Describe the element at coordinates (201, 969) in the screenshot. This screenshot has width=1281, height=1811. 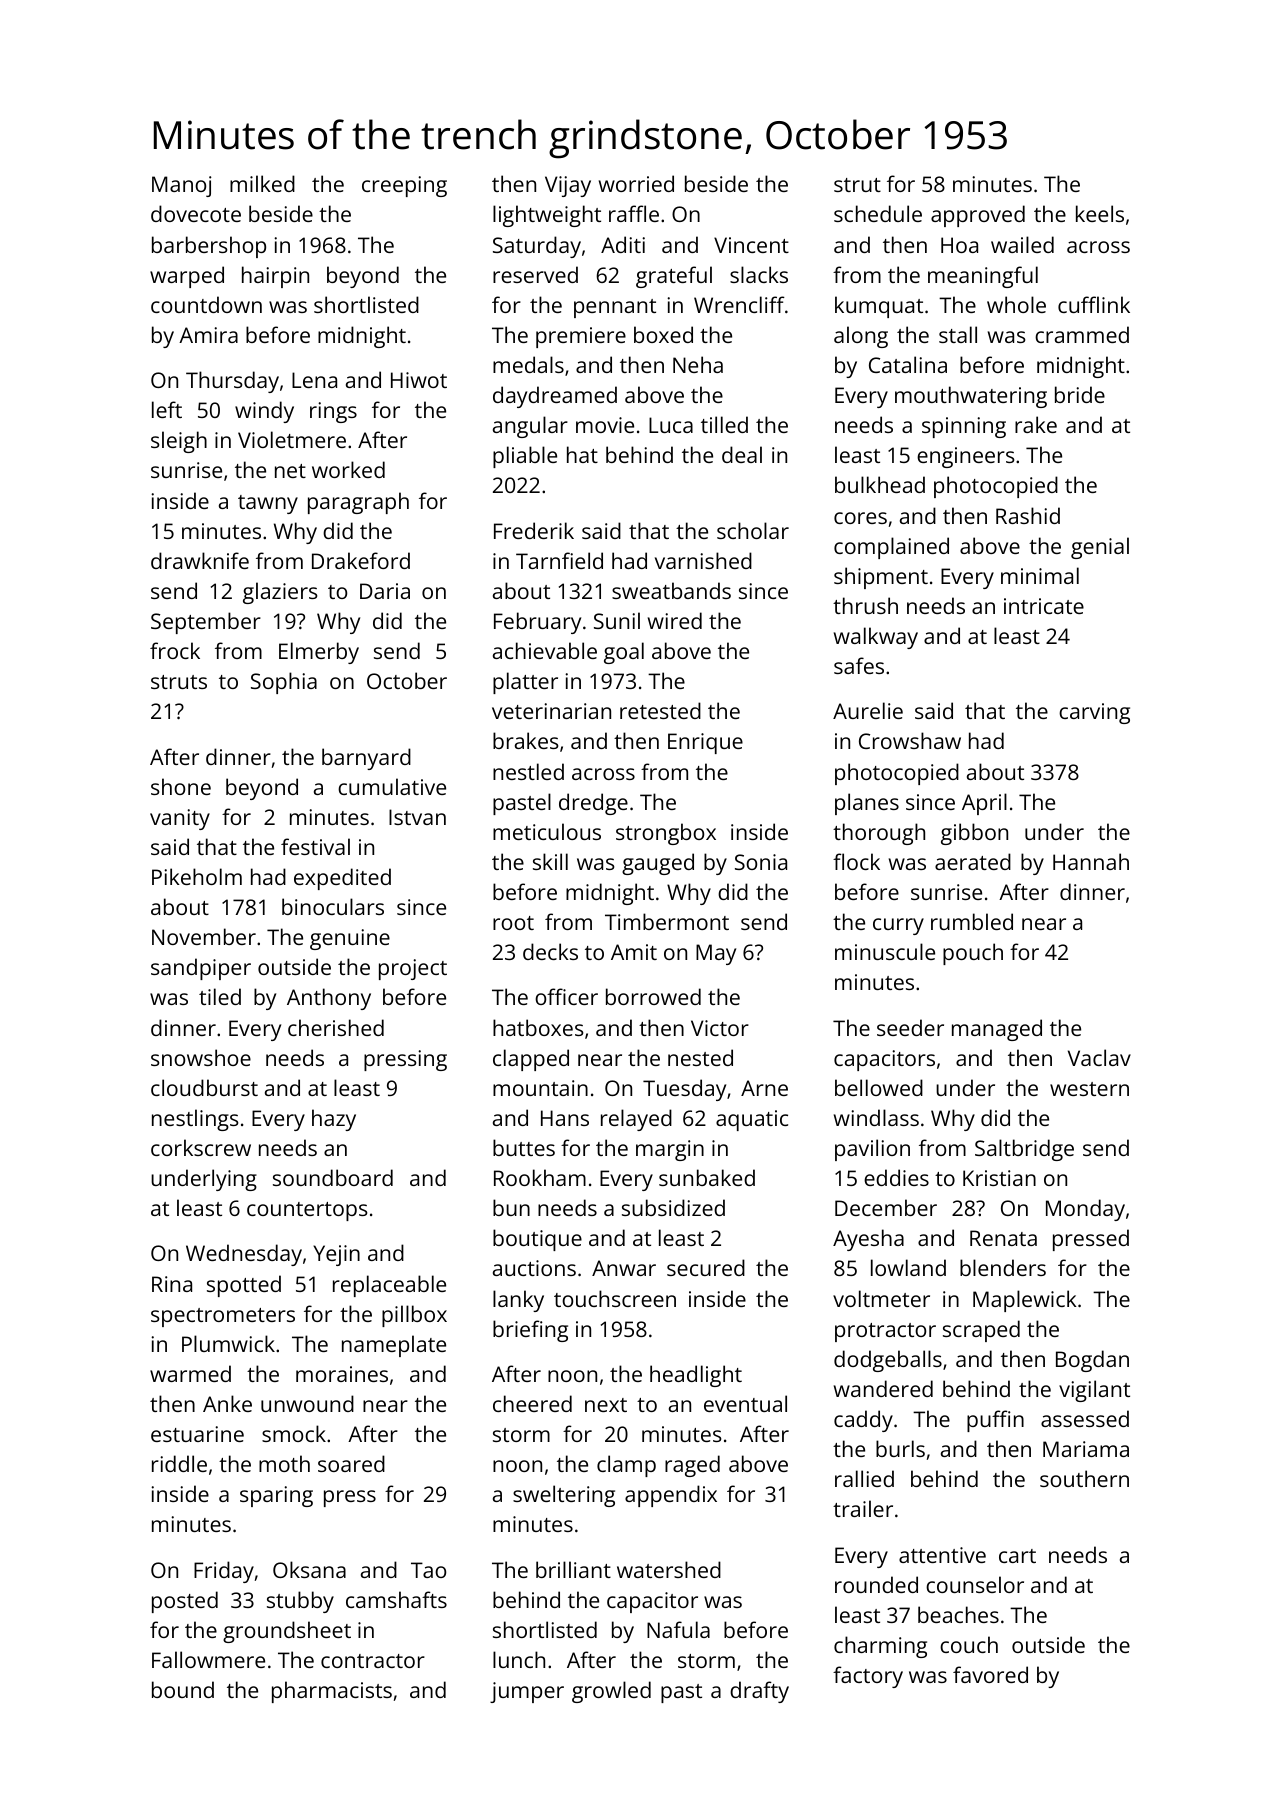
I see `sandpiper` at that location.
